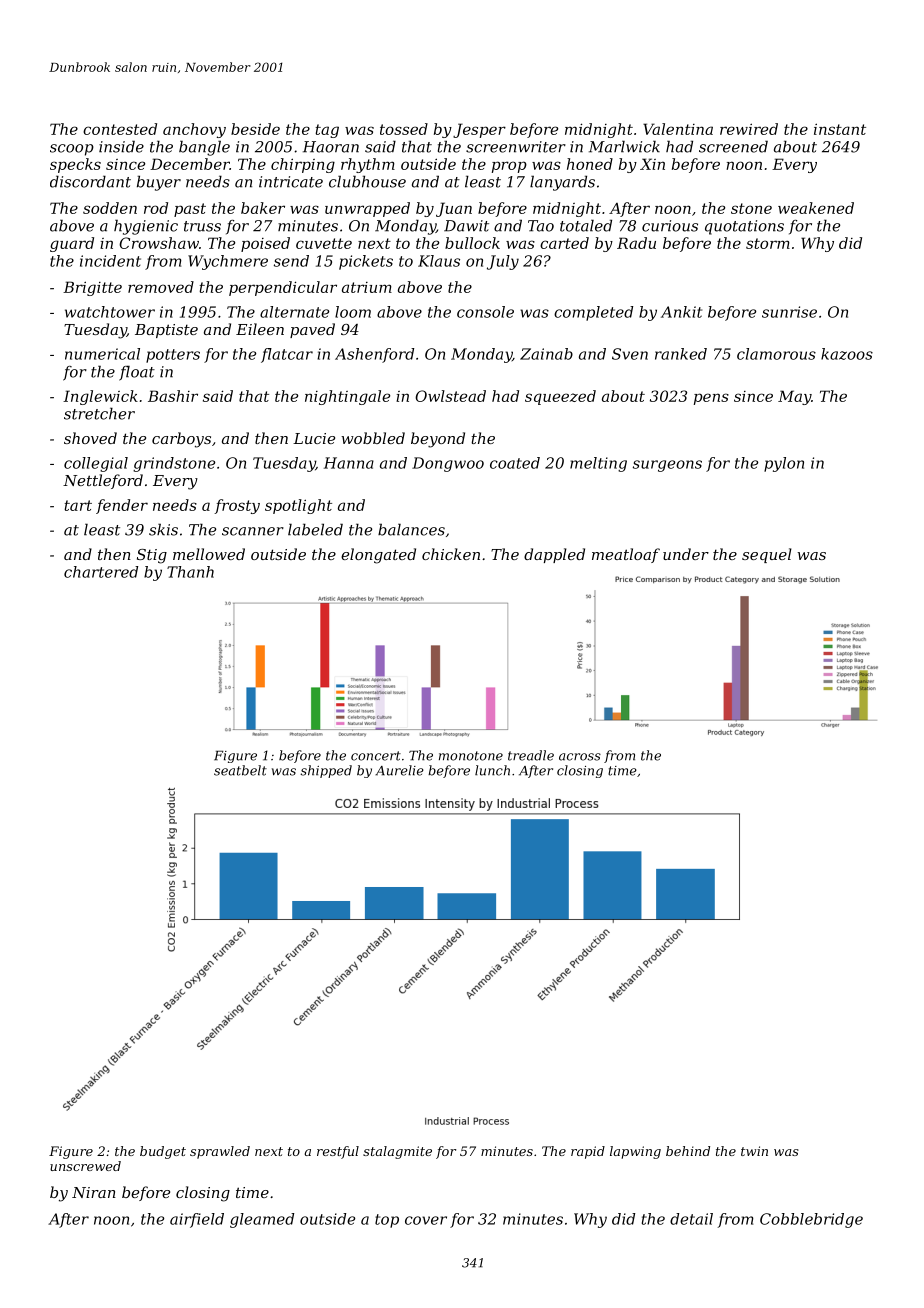 This document has width=924, height=1308. What do you see at coordinates (327, 131) in the document?
I see `tag` at bounding box center [327, 131].
